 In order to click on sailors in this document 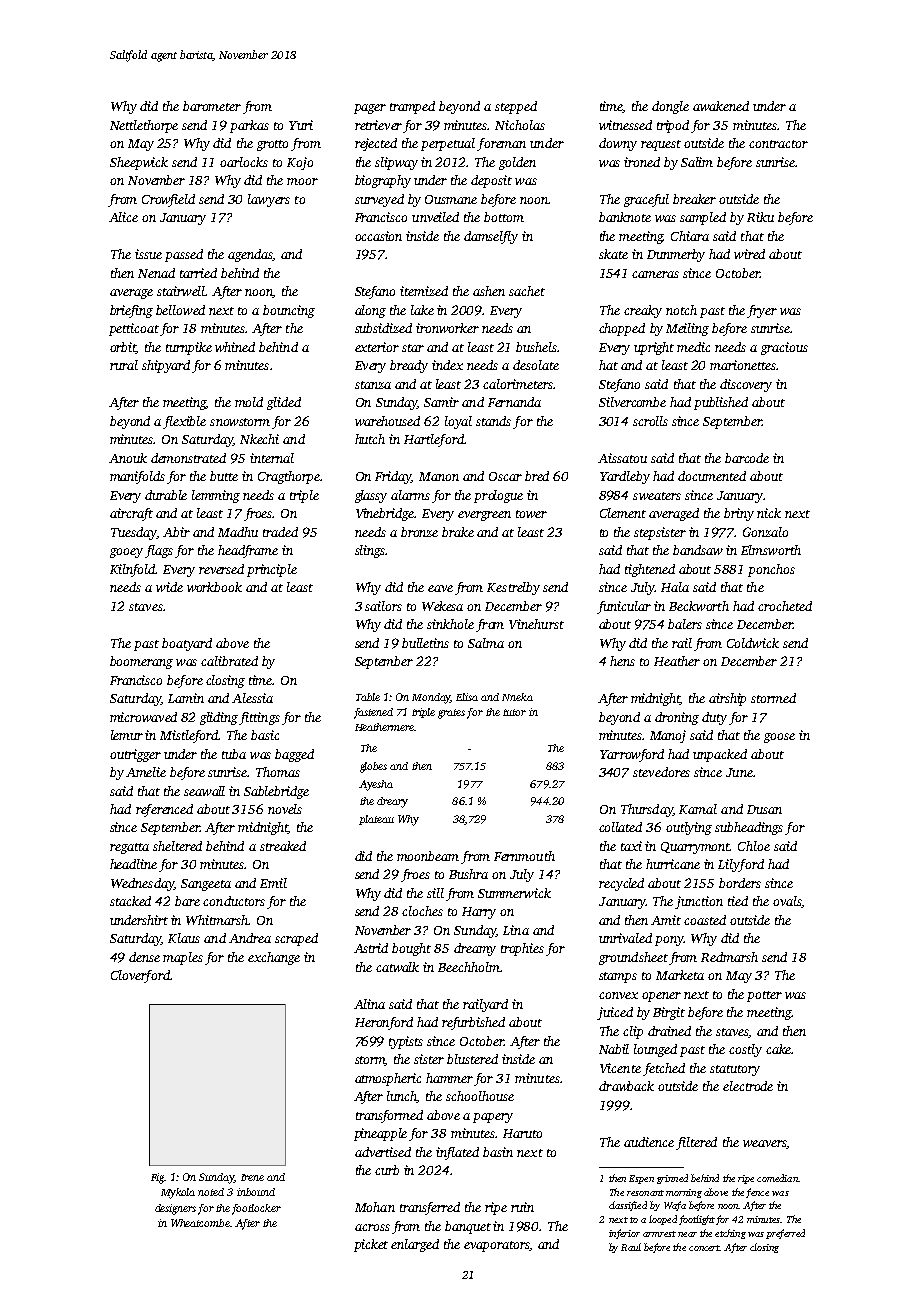, I will do `click(383, 606)`.
